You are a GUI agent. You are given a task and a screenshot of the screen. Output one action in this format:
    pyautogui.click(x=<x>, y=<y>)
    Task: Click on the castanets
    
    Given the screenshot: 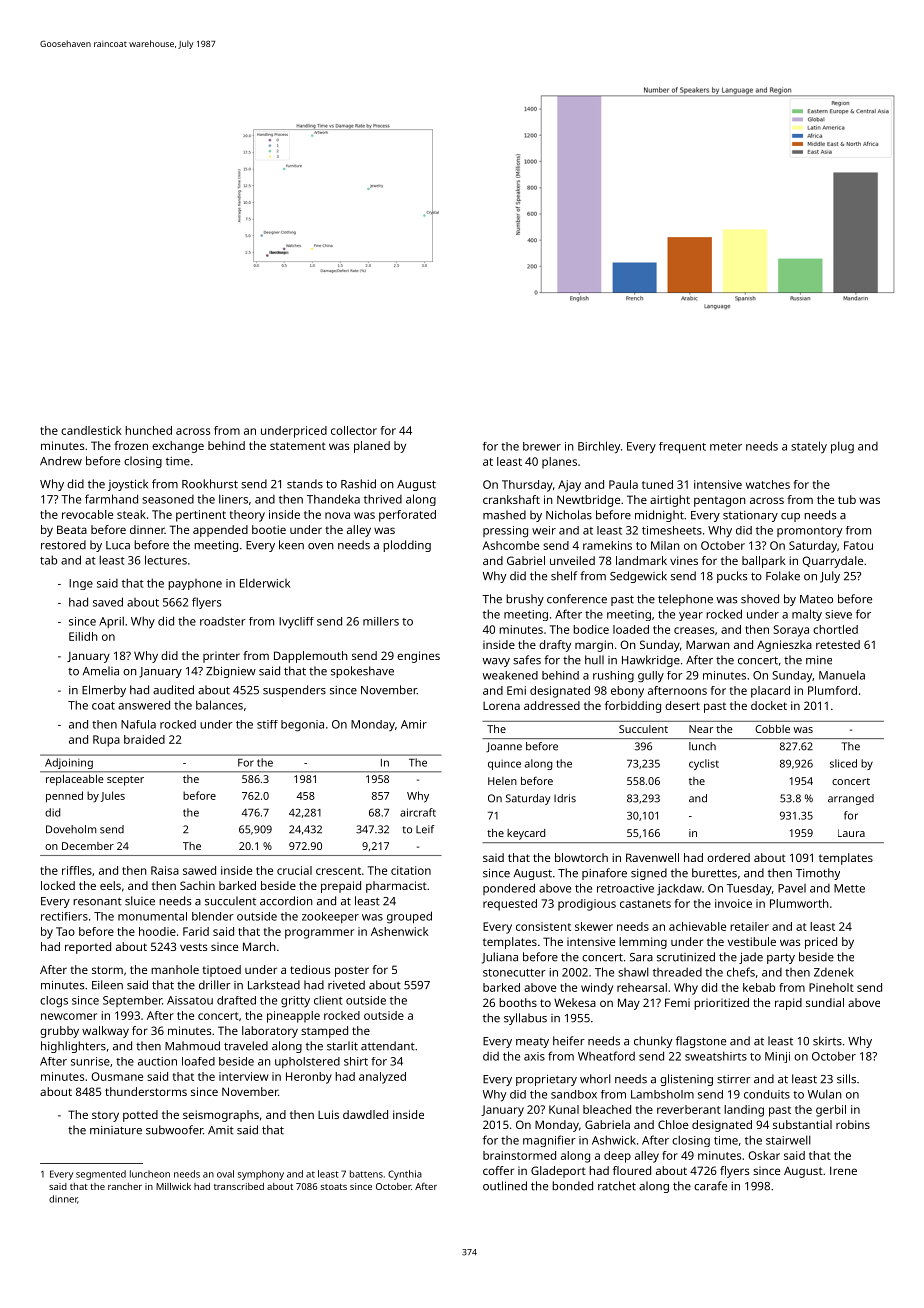 What is the action you would take?
    pyautogui.click(x=645, y=904)
